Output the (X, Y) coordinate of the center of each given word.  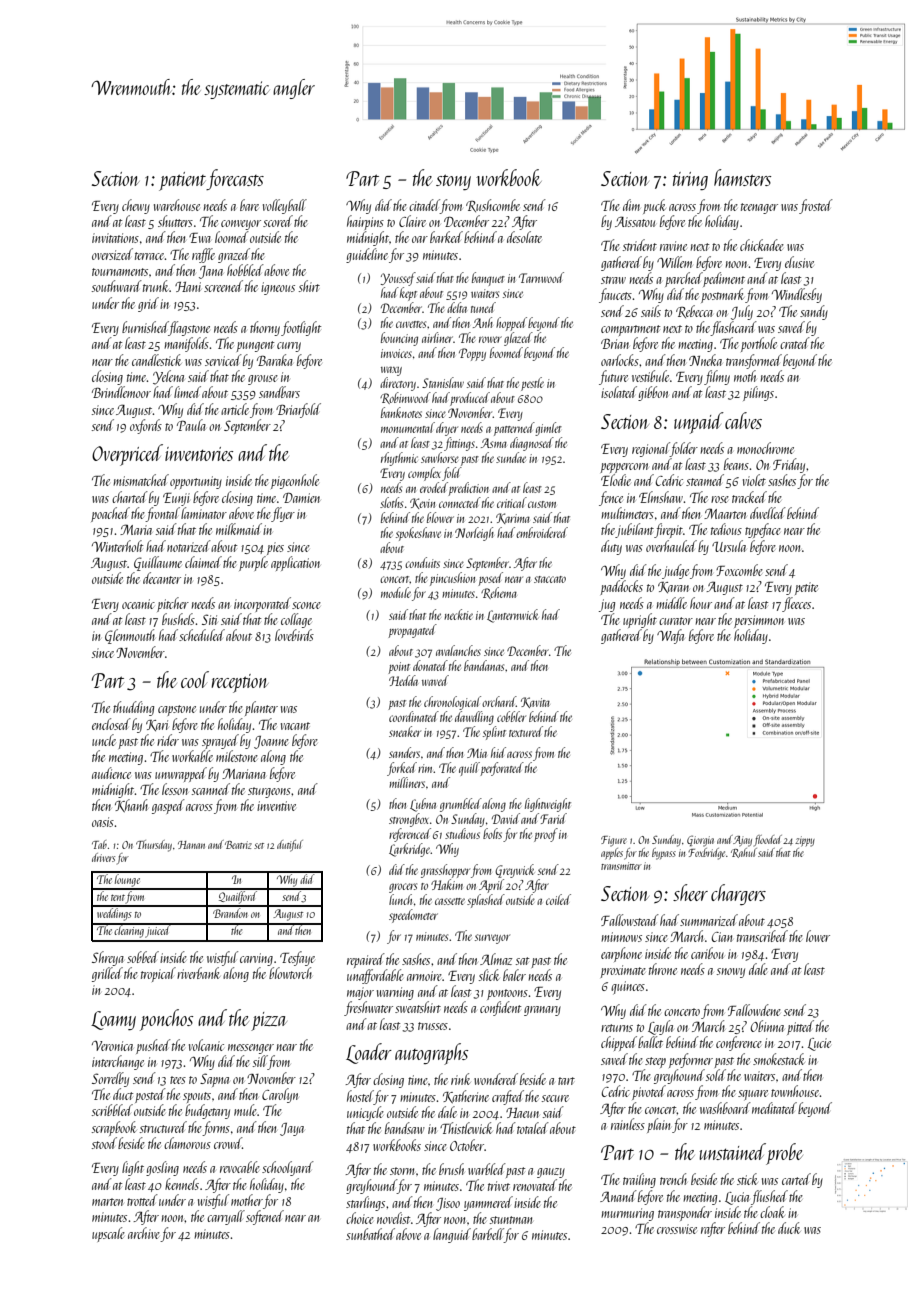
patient (183, 181)
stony (453, 182)
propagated (412, 631)
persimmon (759, 621)
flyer (283, 514)
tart (566, 1081)
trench (673, 1179)
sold (716, 1075)
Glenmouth (130, 636)
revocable (240, 1167)
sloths (391, 502)
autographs (431, 1054)
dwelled (768, 513)
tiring (690, 181)
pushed (153, 1046)
